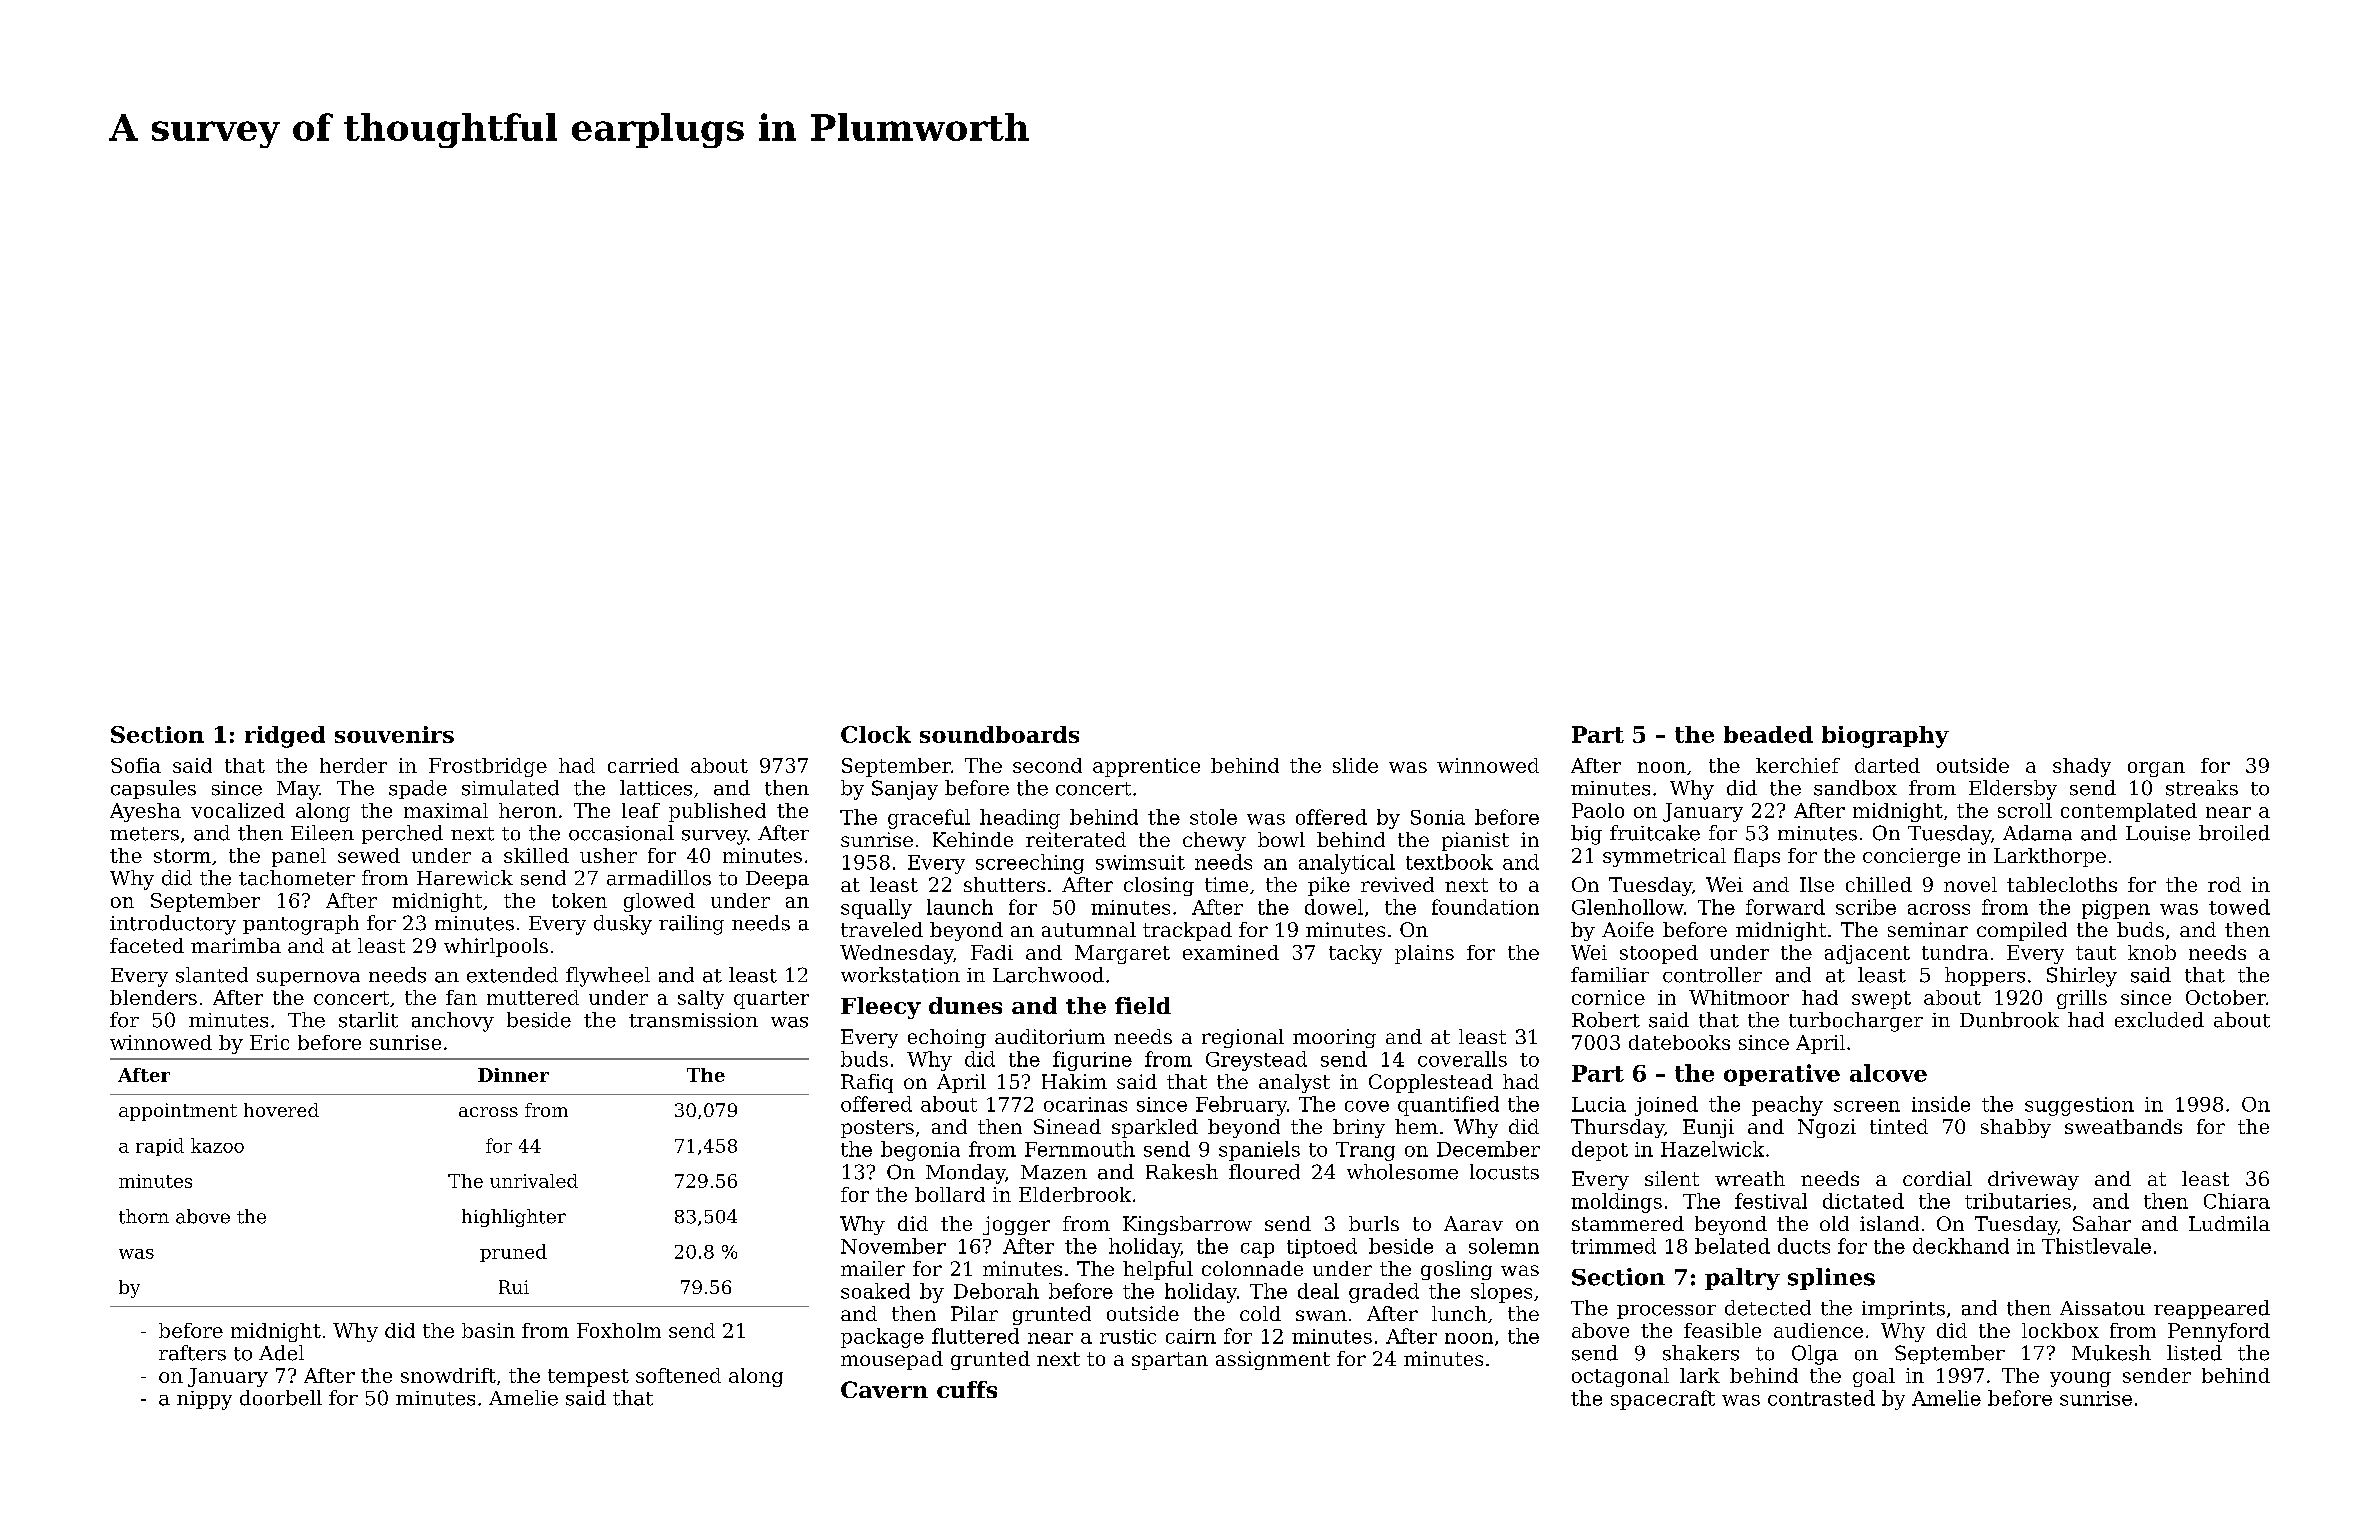  What do you see at coordinates (1785, 907) in the page?
I see `forward` at bounding box center [1785, 907].
